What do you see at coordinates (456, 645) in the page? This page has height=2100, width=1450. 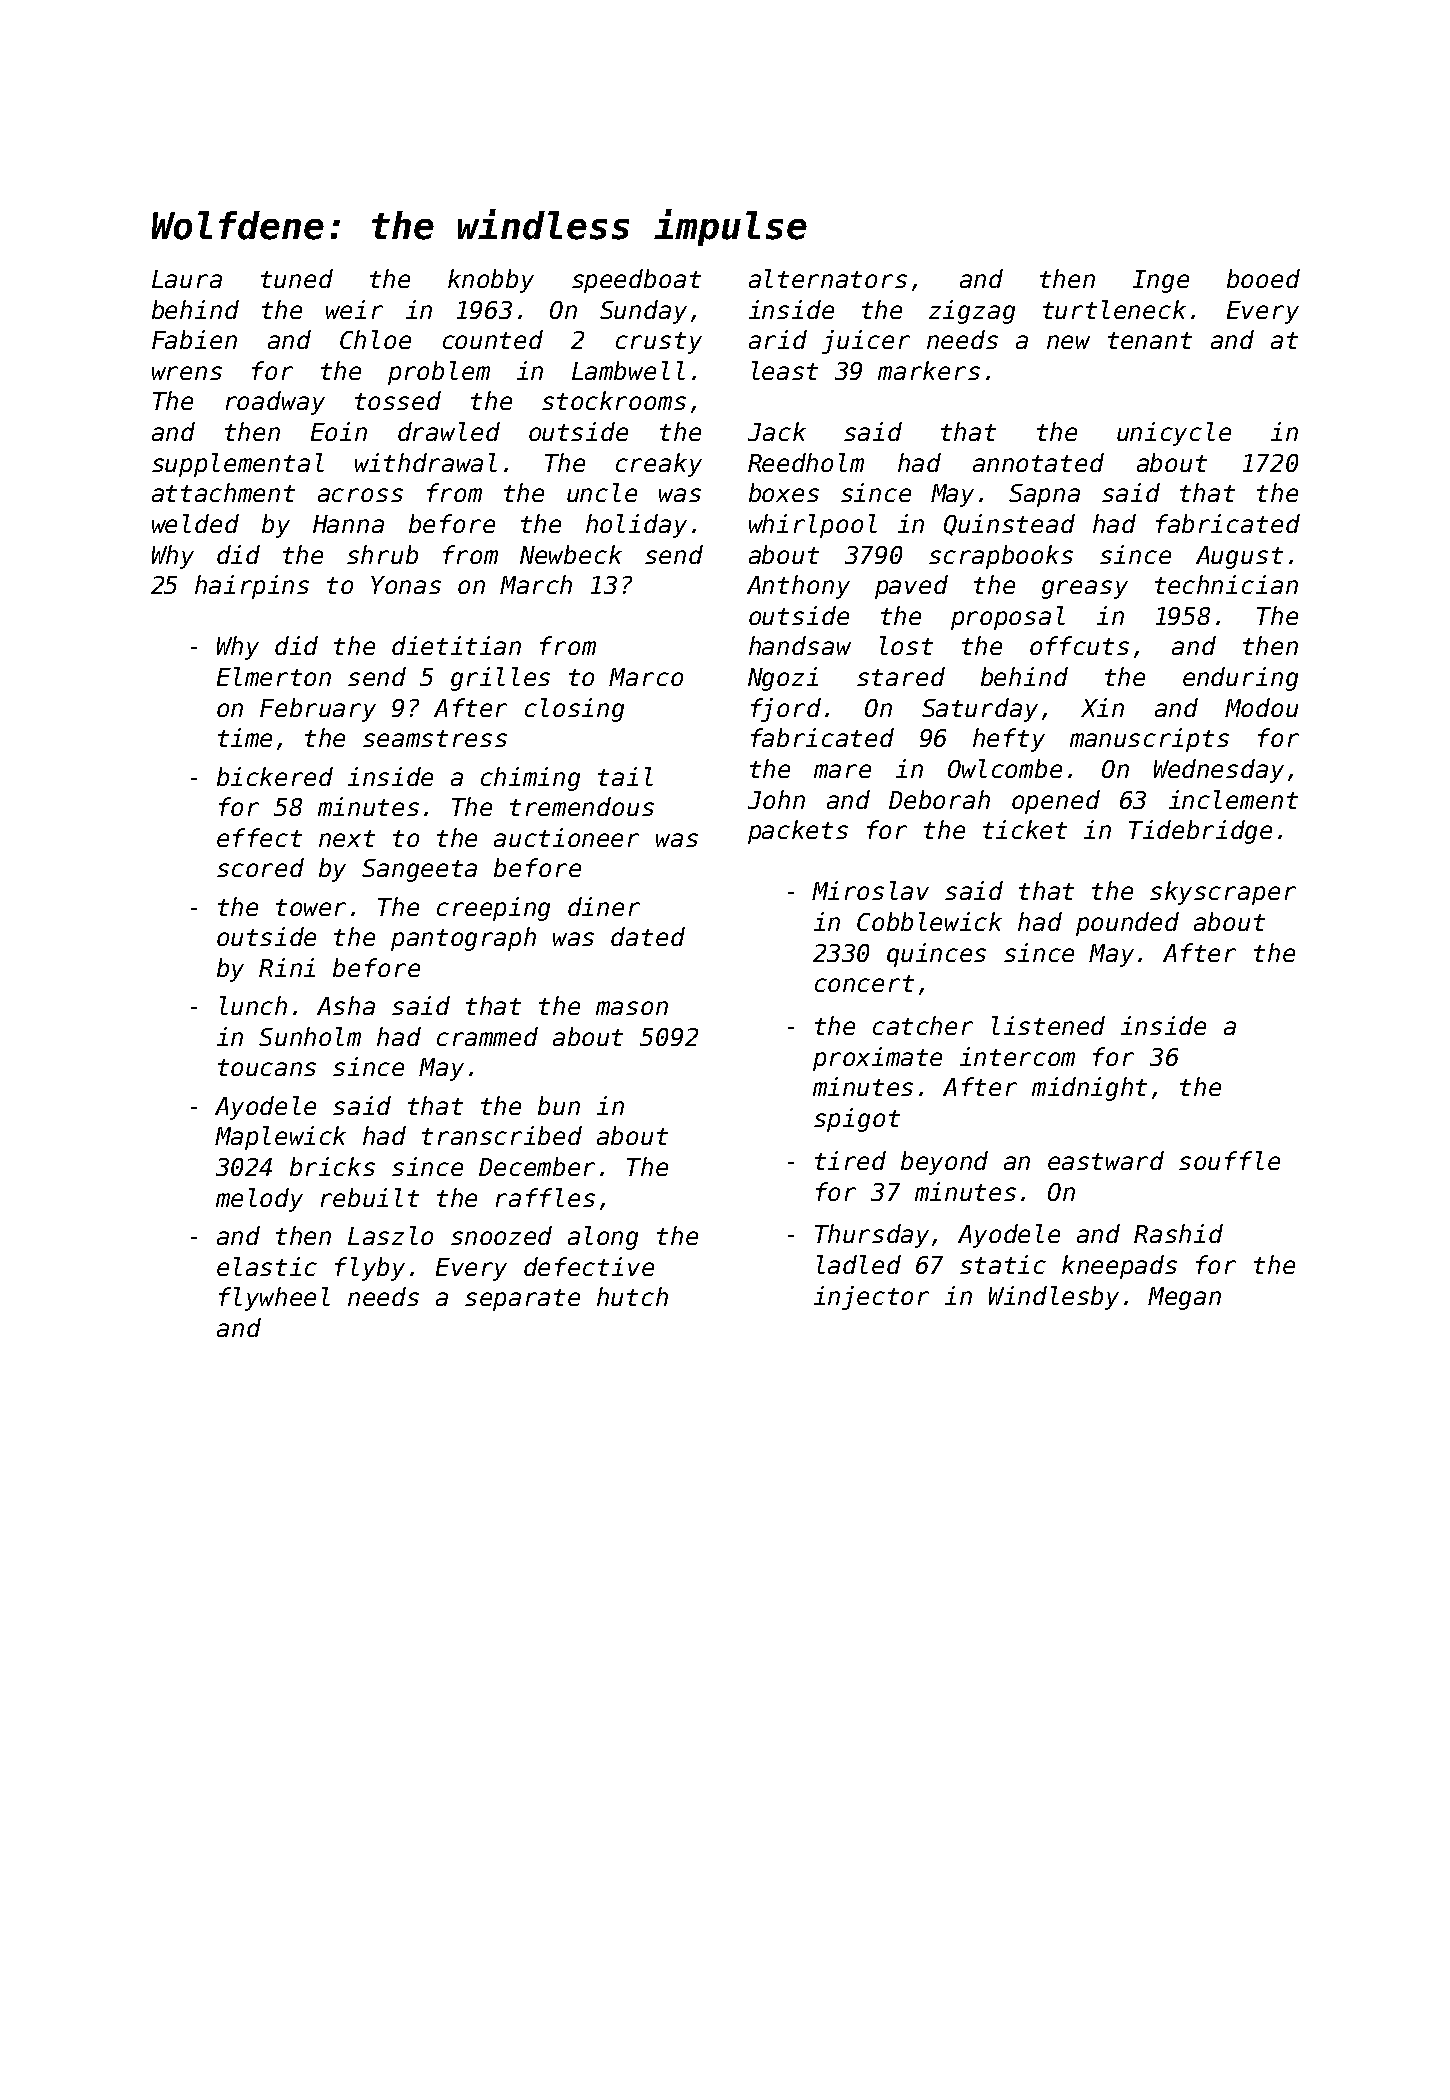 I see `dietitian` at bounding box center [456, 645].
